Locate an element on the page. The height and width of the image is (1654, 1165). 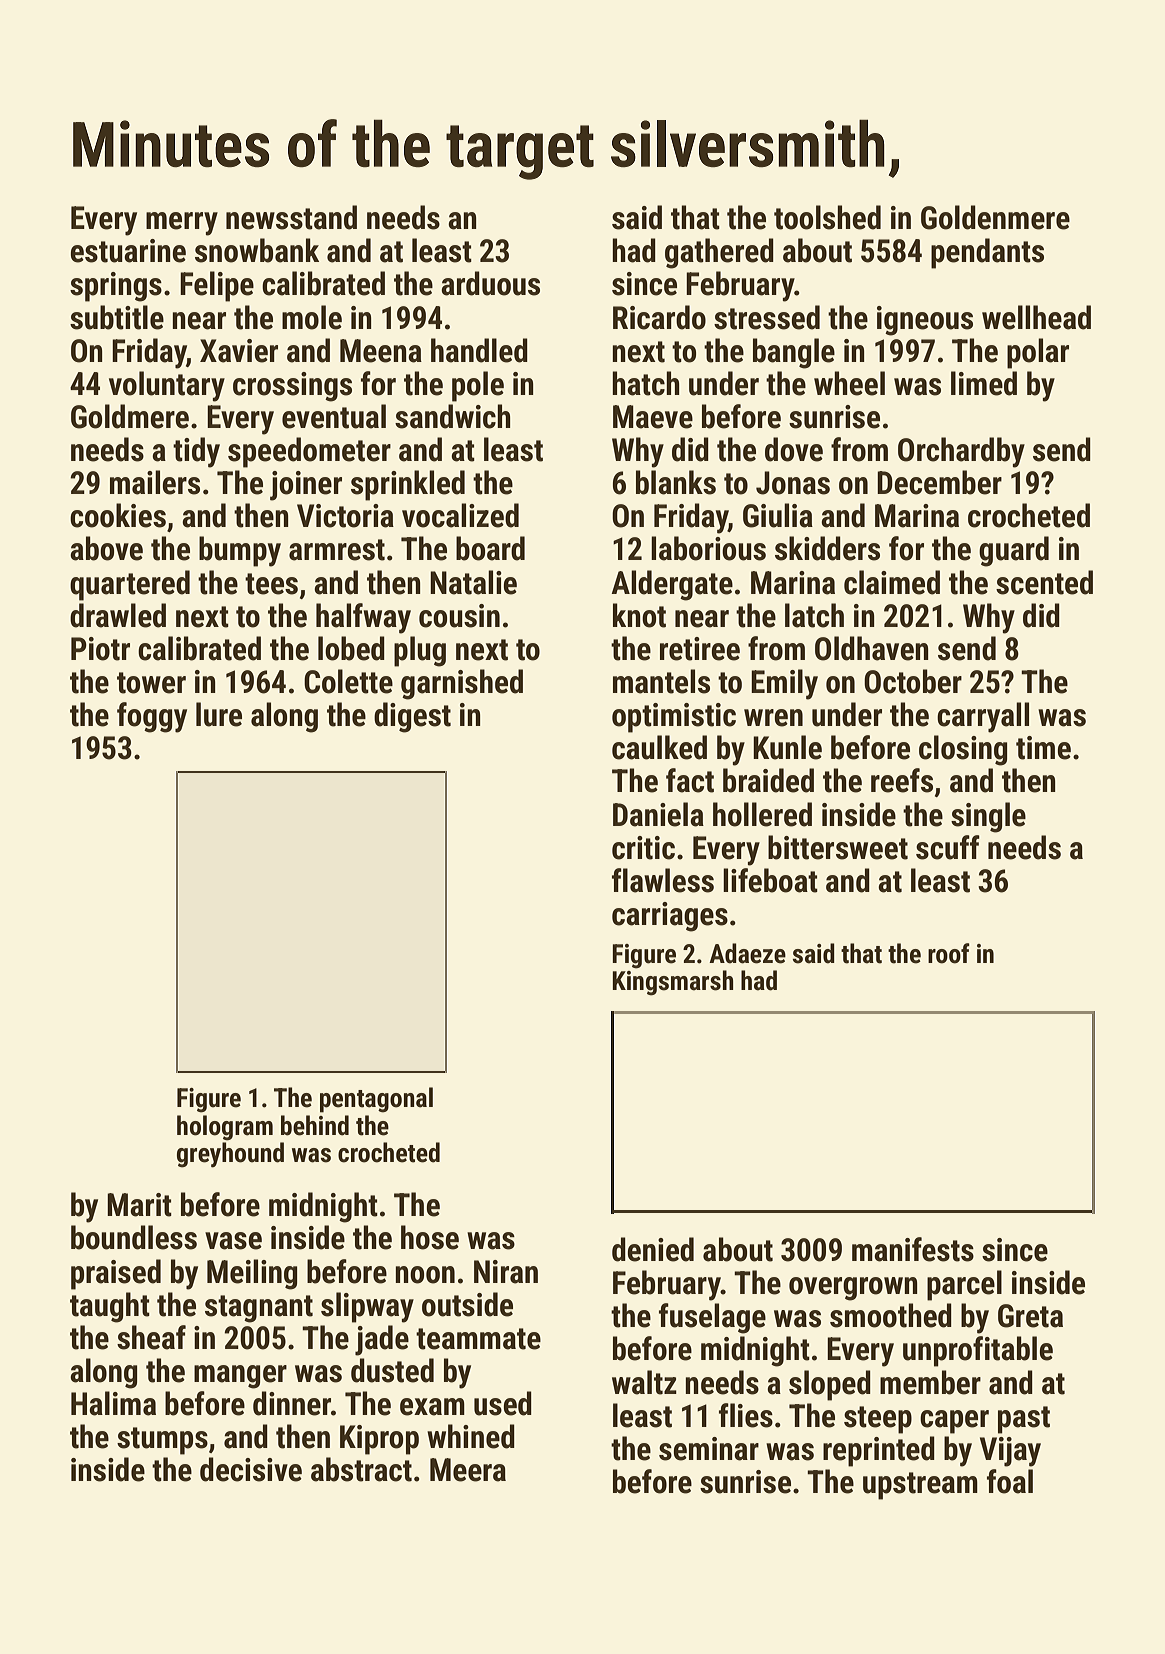
toolshed is located at coordinates (827, 217).
